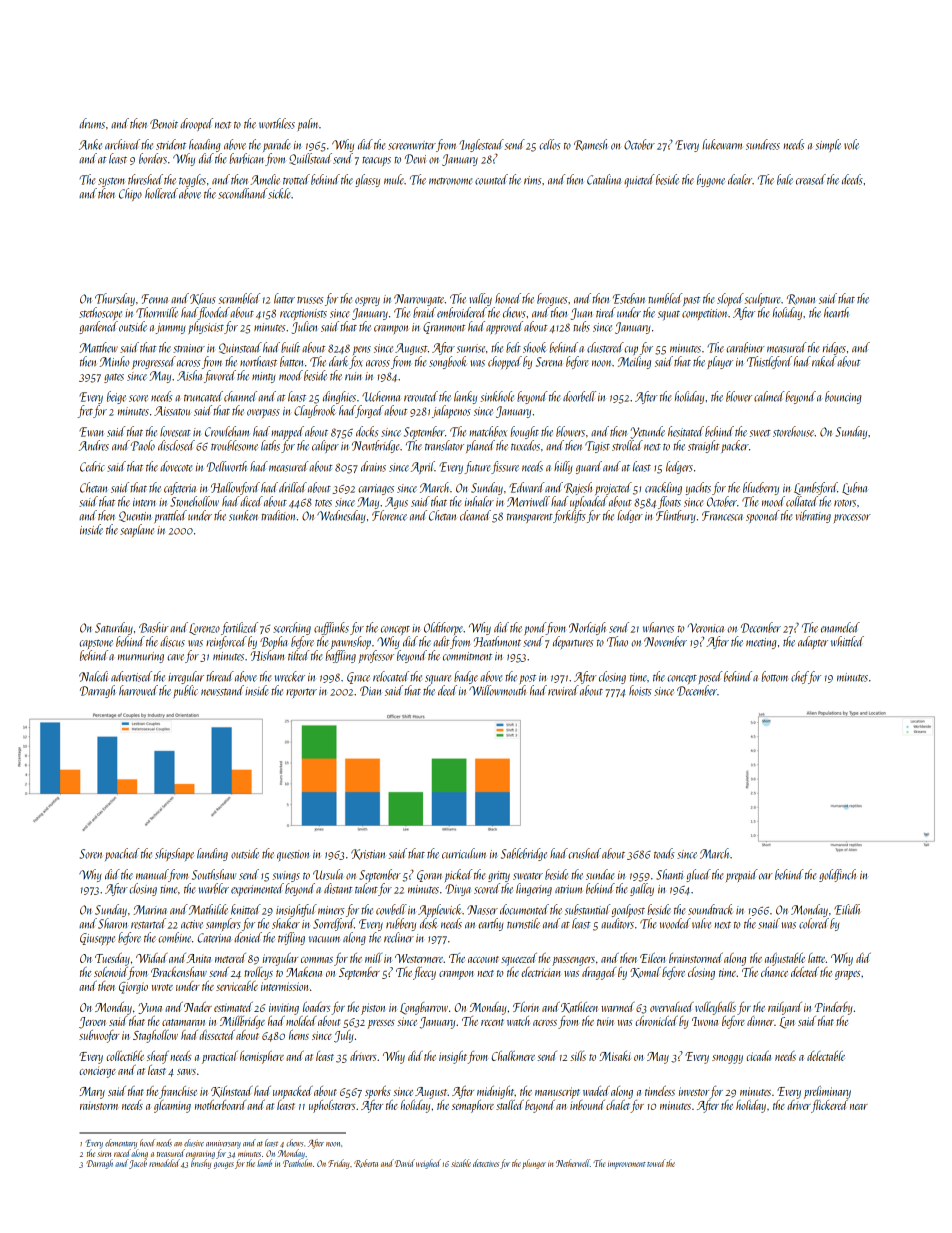 Image resolution: width=952 pixels, height=1233 pixels. What do you see at coordinates (851, 144) in the document?
I see `vole` at bounding box center [851, 144].
